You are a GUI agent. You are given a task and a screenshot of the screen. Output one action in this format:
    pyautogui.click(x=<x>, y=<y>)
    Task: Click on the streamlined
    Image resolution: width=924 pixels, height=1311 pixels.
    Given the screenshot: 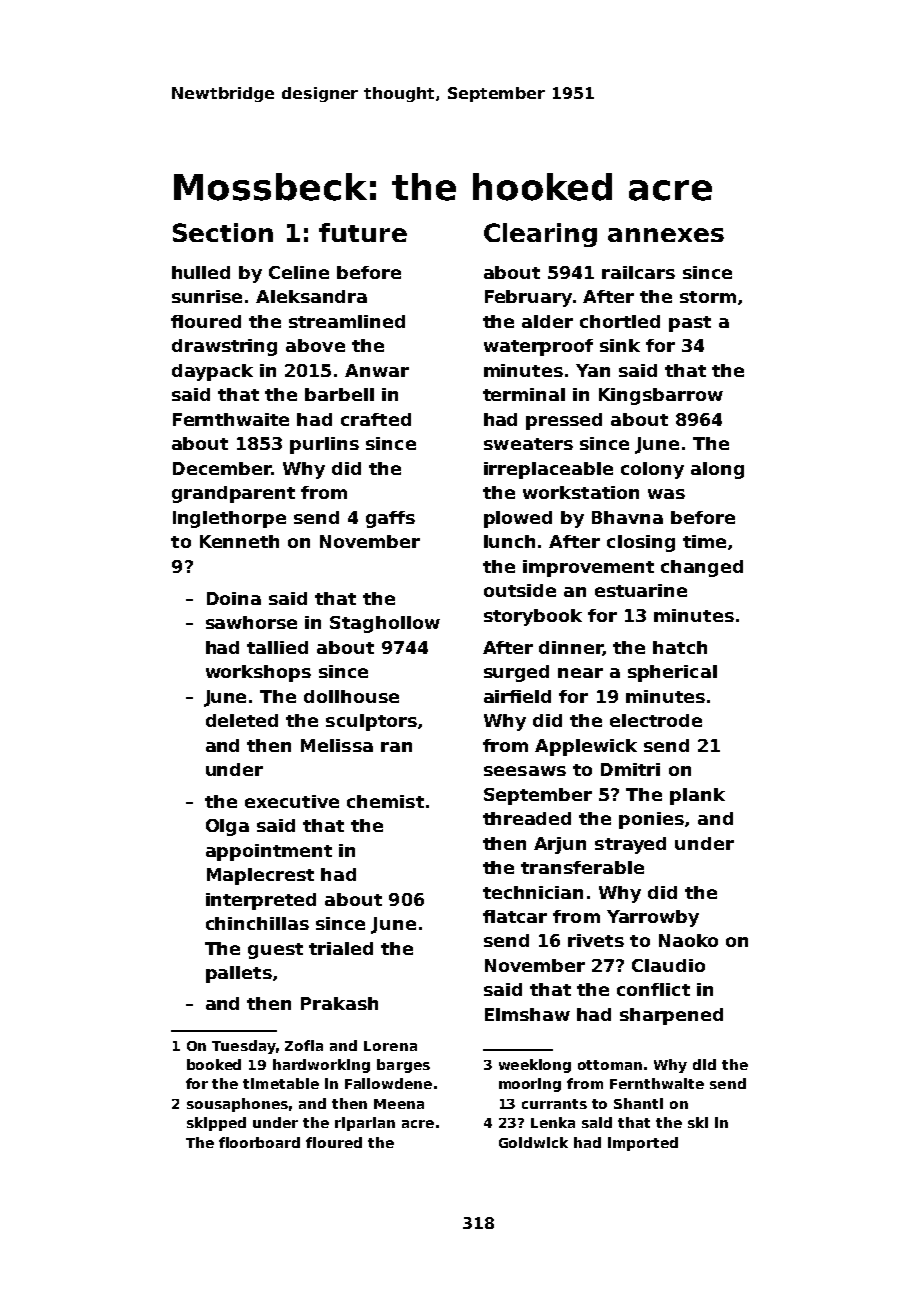 What is the action you would take?
    pyautogui.click(x=347, y=321)
